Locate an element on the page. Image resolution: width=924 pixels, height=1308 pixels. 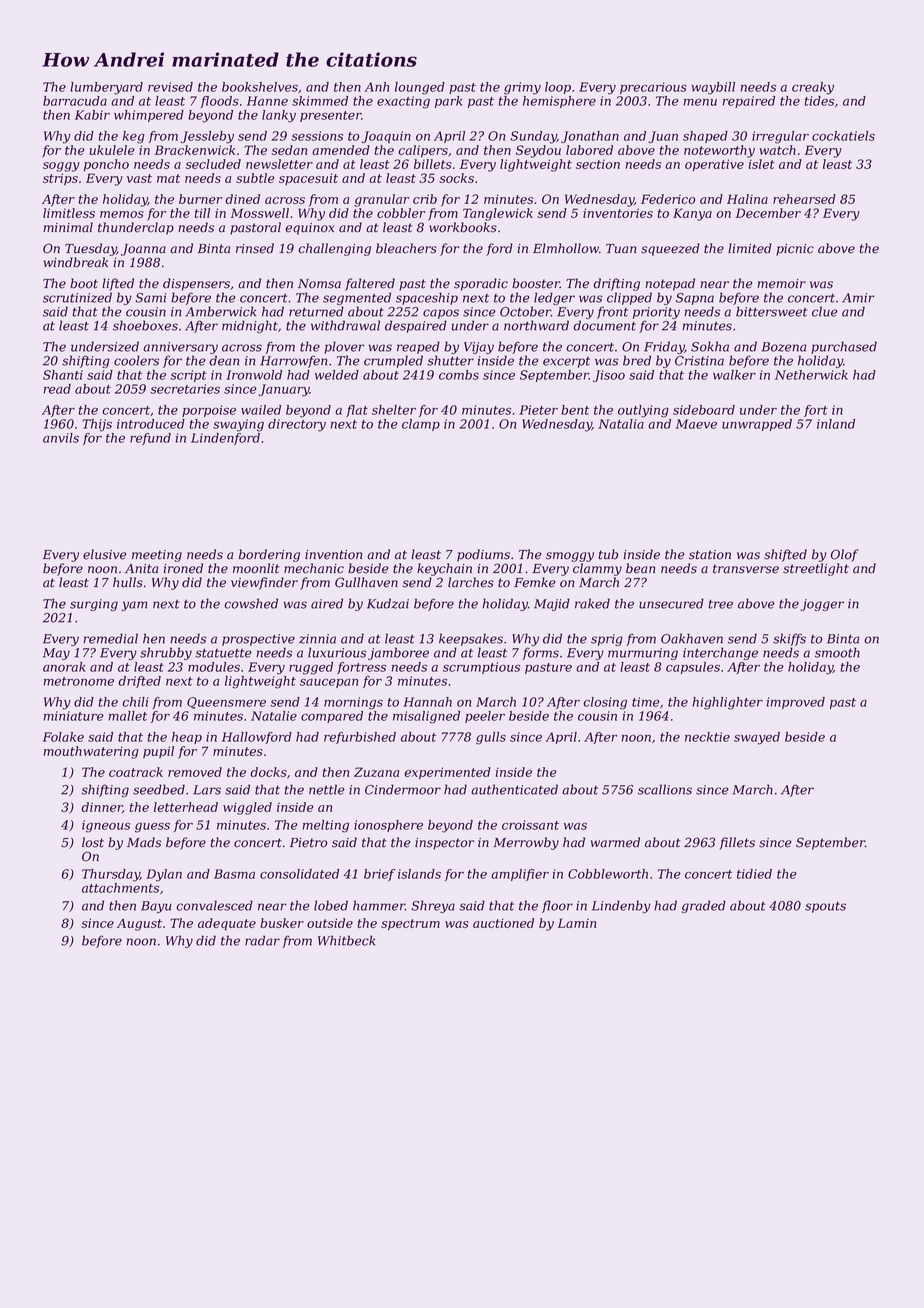
Basma is located at coordinates (234, 874).
